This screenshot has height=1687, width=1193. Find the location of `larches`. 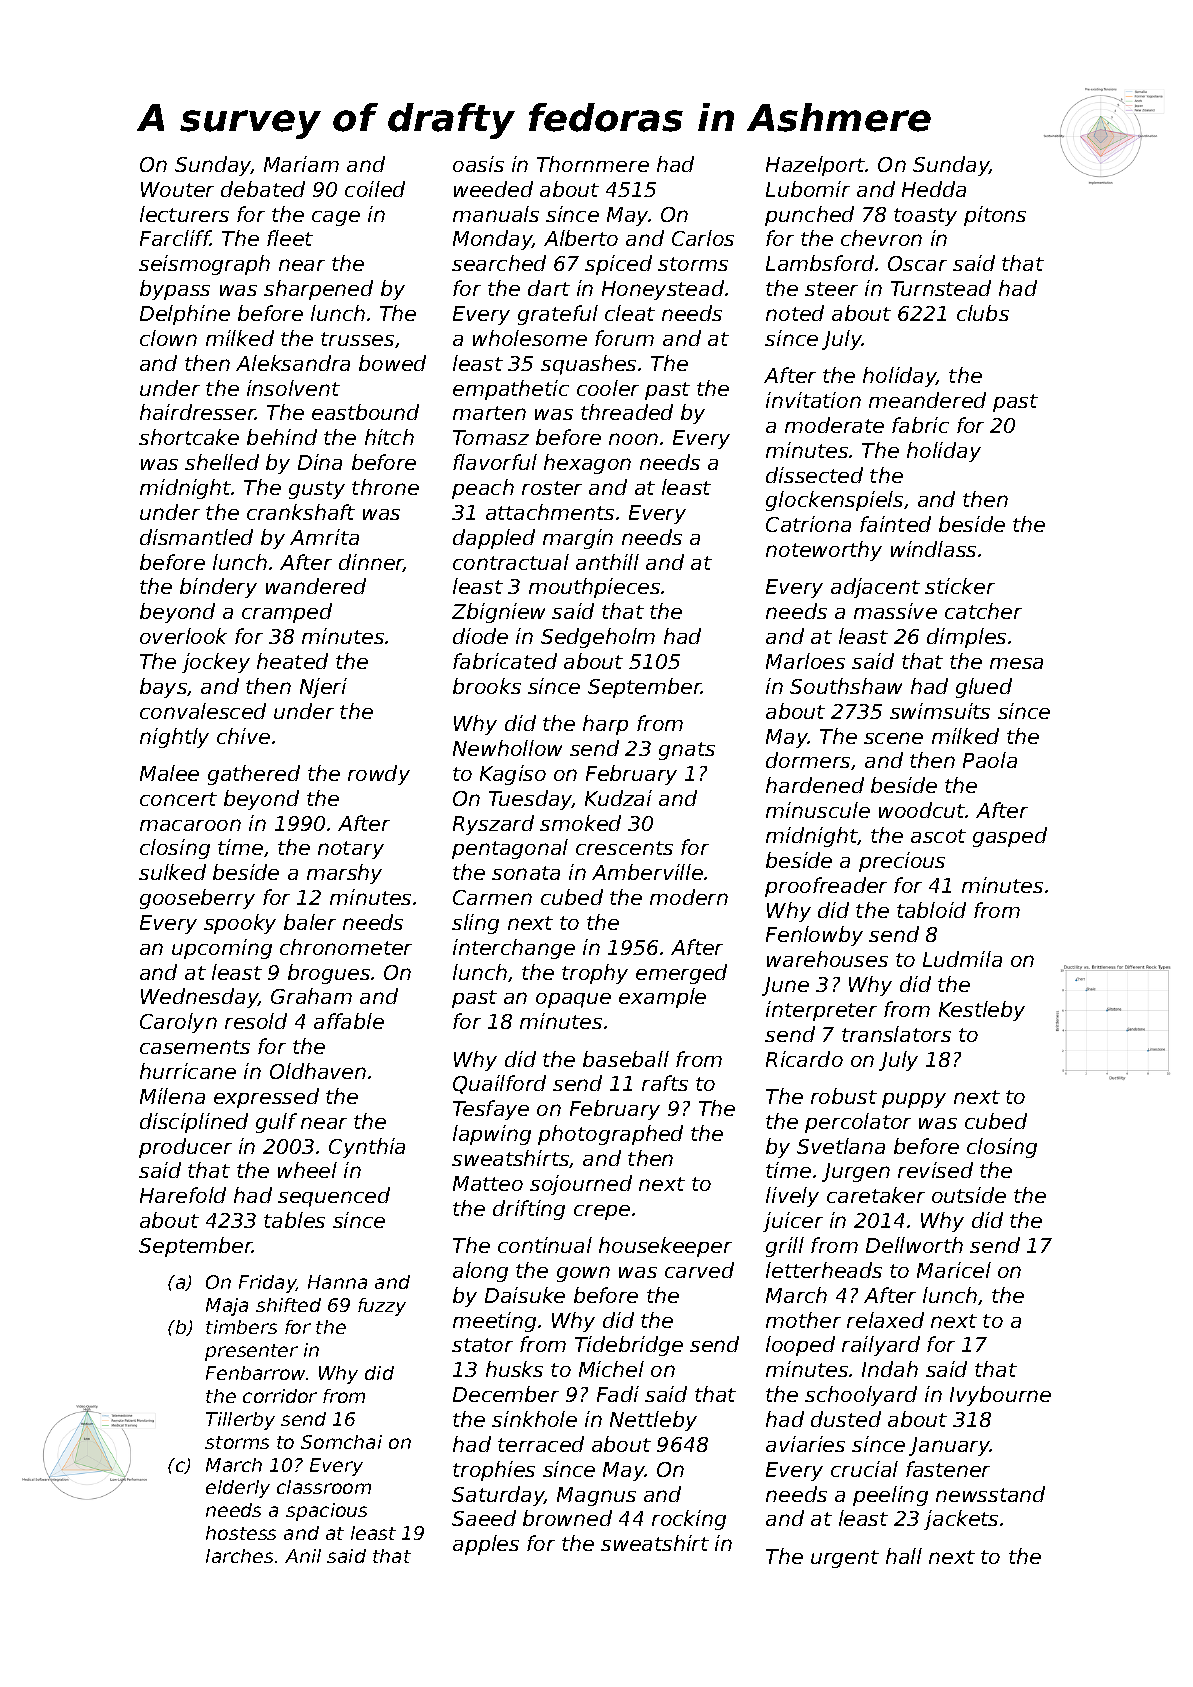

larches is located at coordinates (239, 1556).
